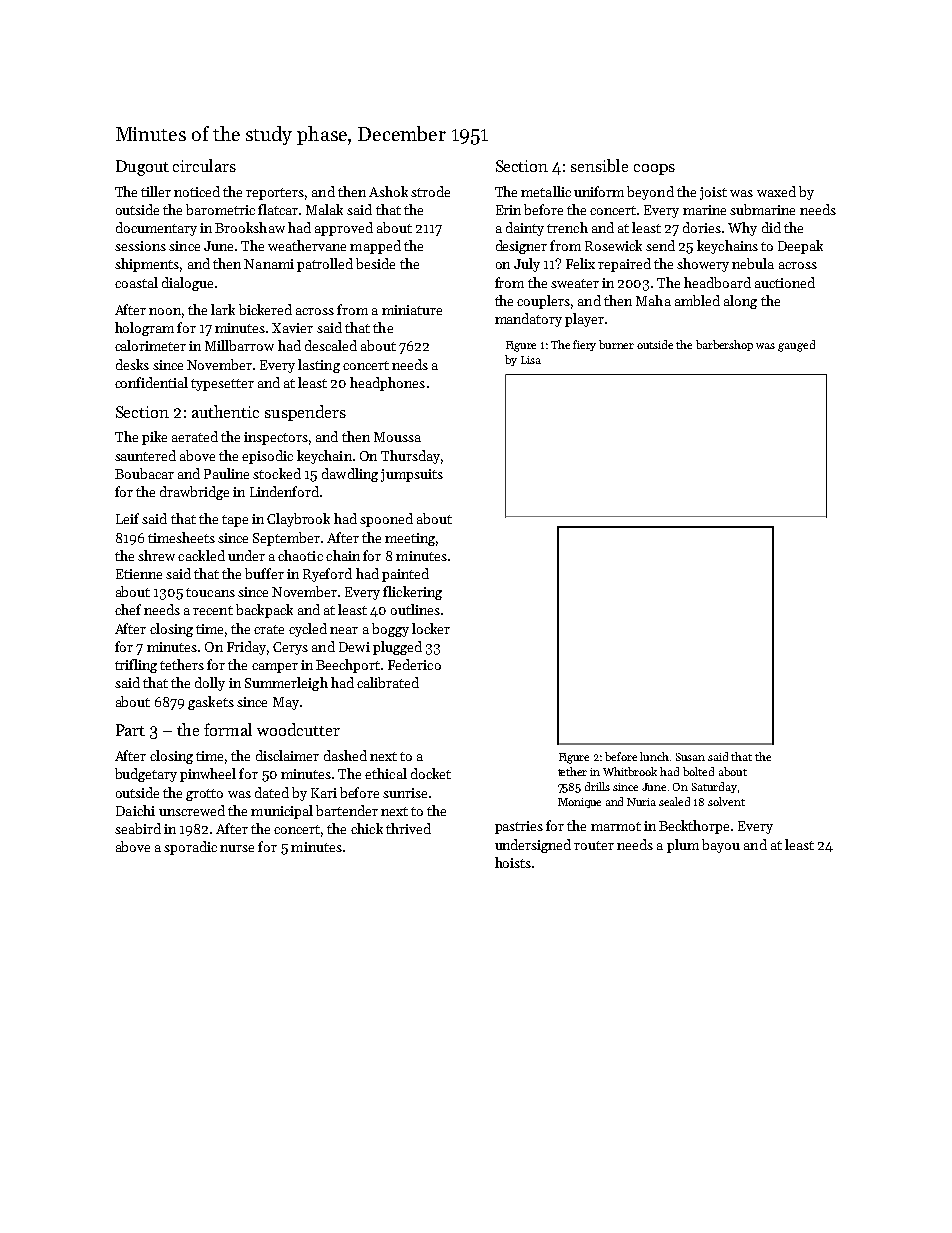  What do you see at coordinates (431, 628) in the screenshot?
I see `locker` at bounding box center [431, 628].
